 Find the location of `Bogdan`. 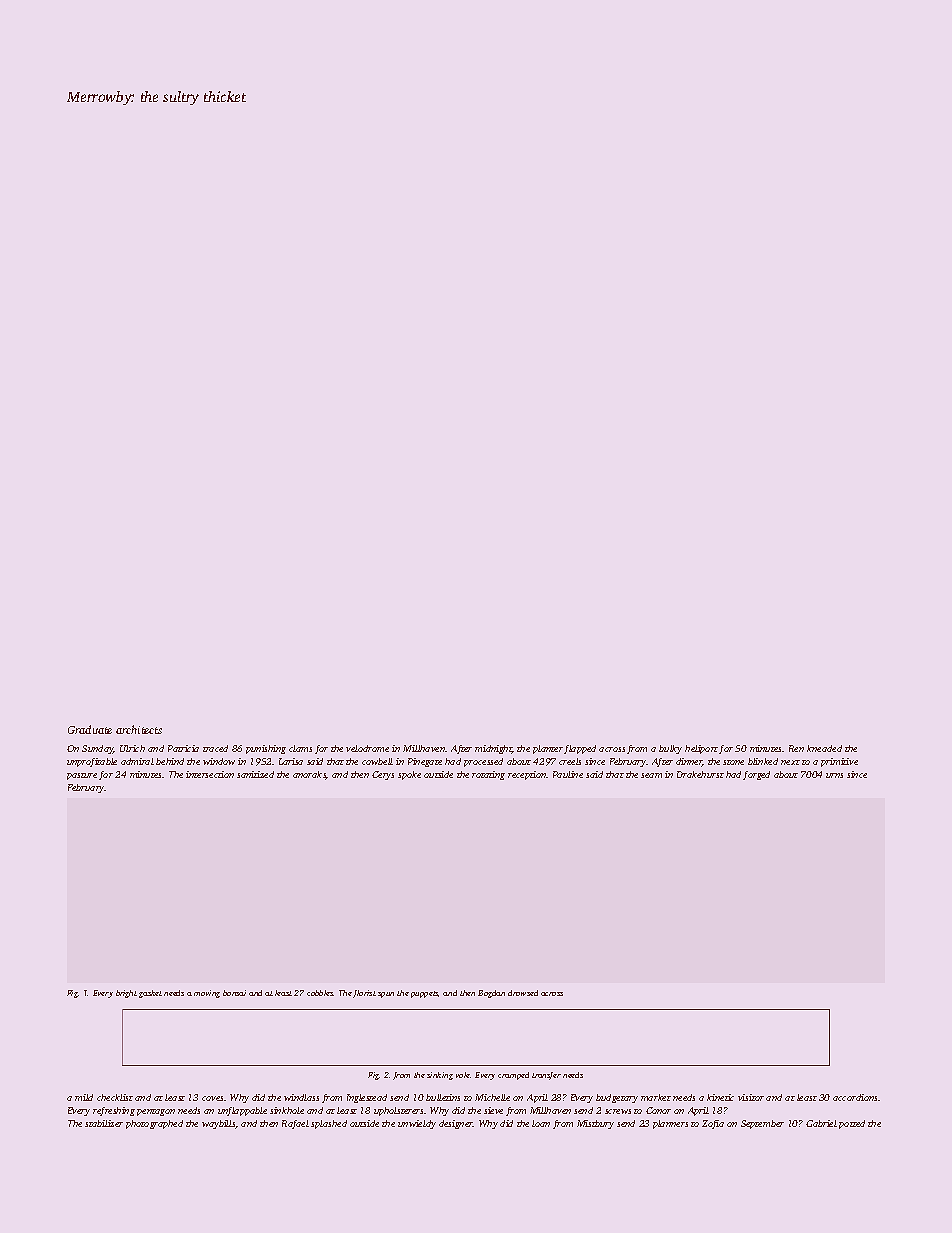

Bogdan is located at coordinates (491, 994).
